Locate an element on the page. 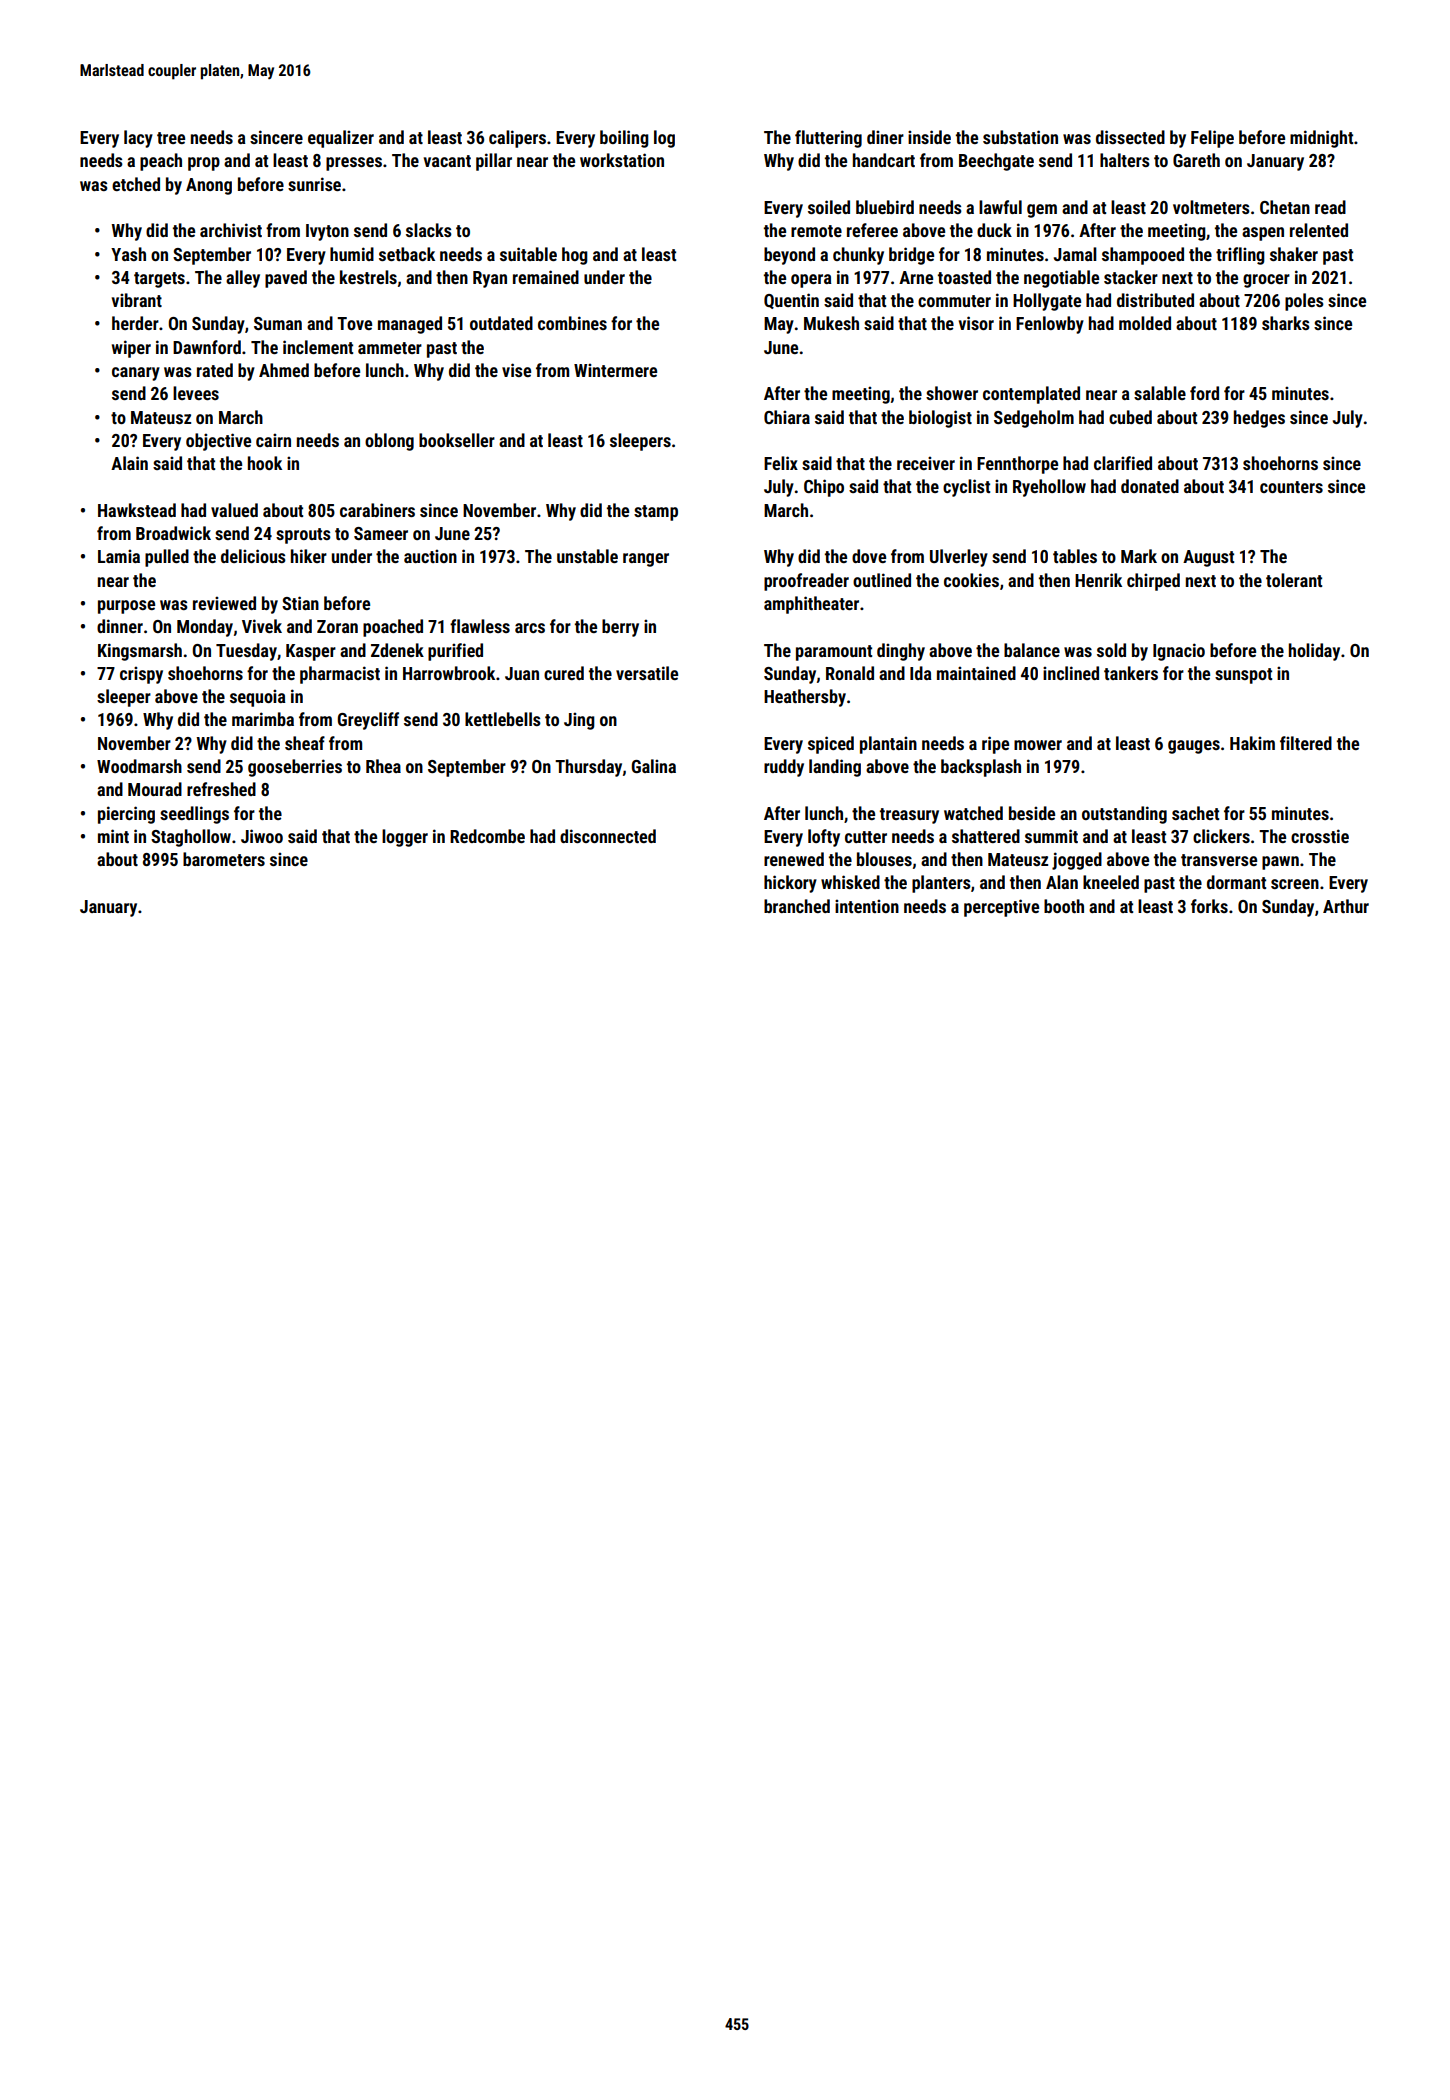  Heathersby is located at coordinates (805, 698).
